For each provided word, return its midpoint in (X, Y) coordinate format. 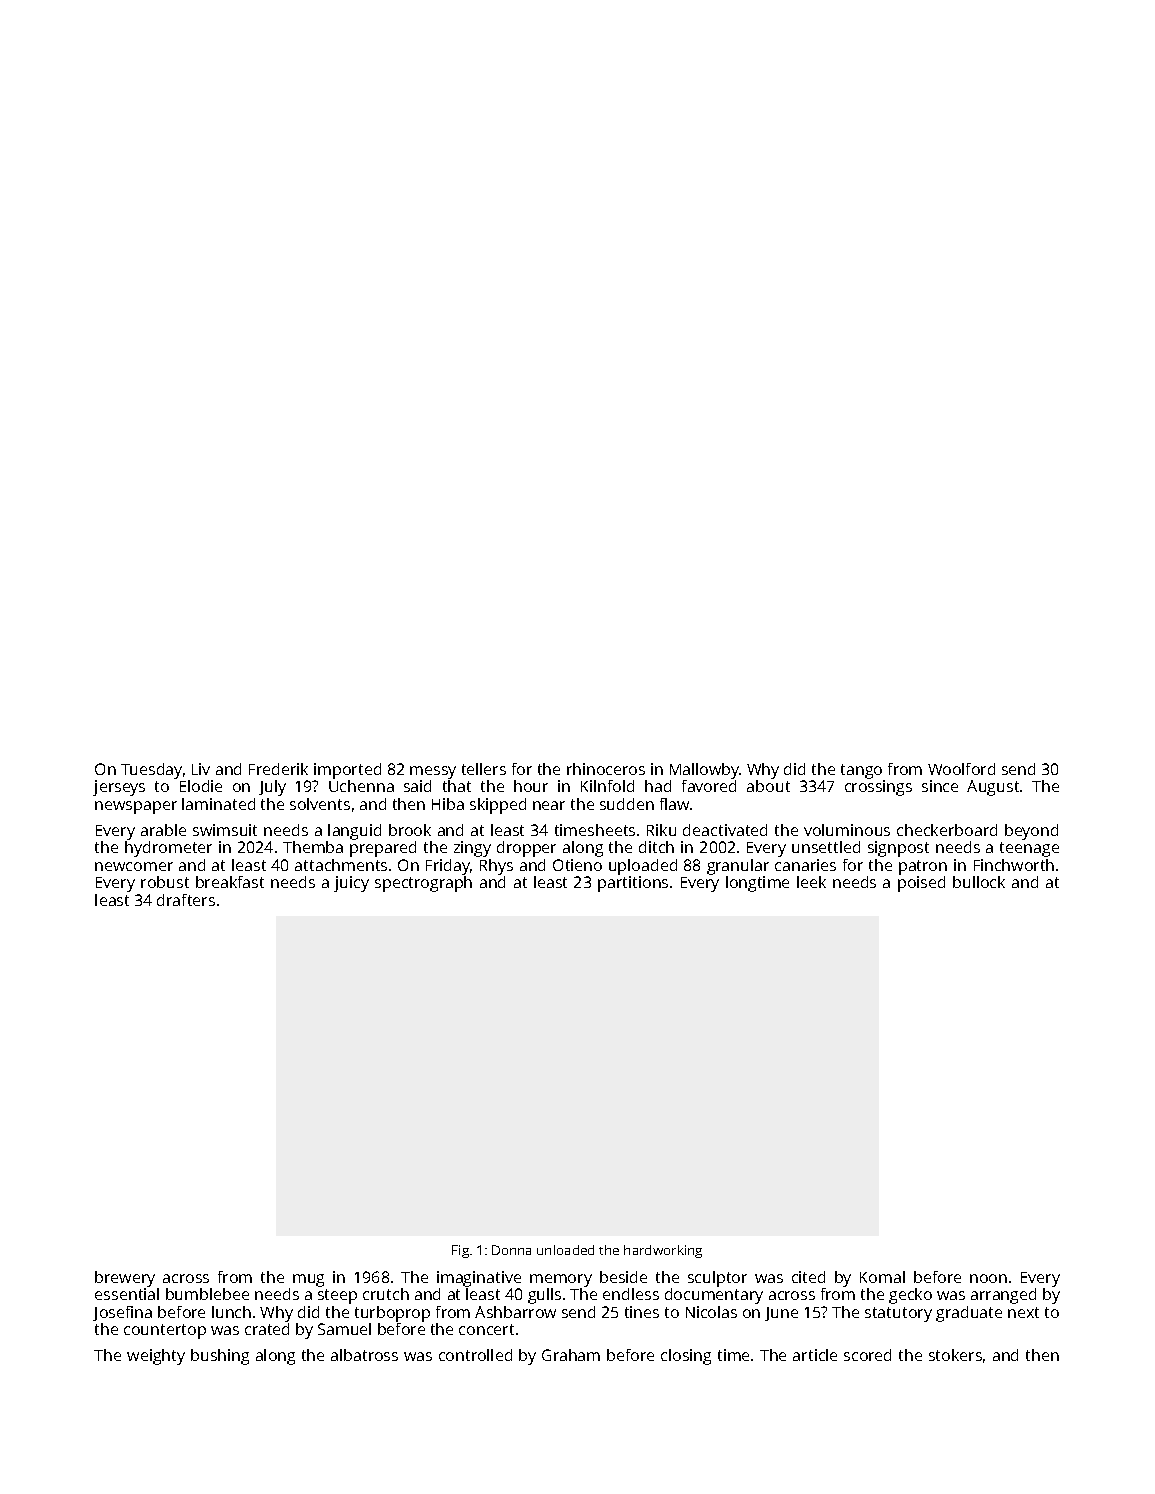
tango (861, 771)
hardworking (663, 1251)
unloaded (565, 1250)
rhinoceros (606, 769)
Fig (460, 1251)
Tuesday (151, 771)
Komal (882, 1277)
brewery (125, 1279)
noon (988, 1278)
